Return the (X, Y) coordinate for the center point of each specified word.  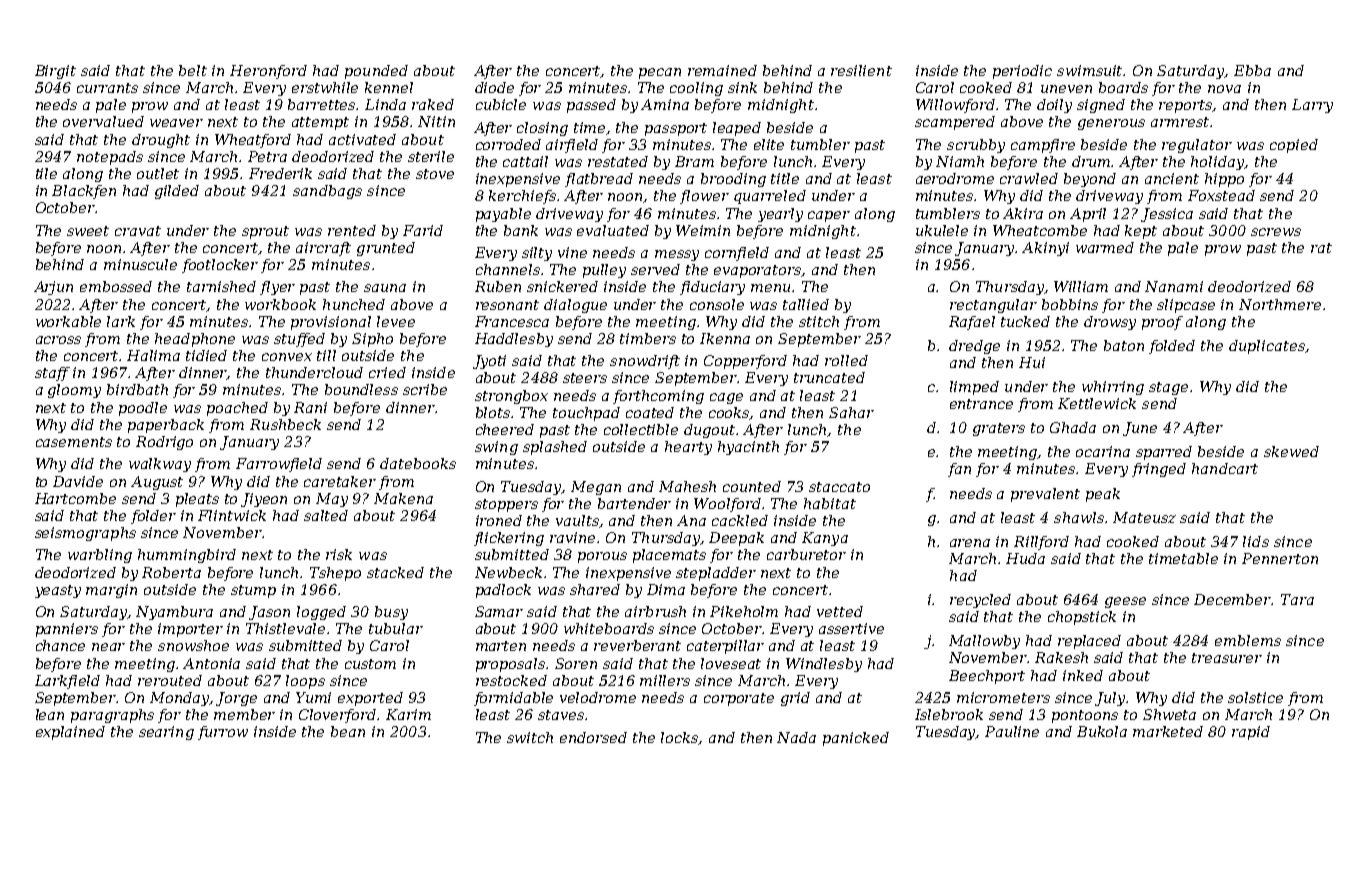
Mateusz (1144, 517)
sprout (265, 232)
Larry (1312, 106)
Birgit (55, 72)
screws (1276, 232)
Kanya (825, 539)
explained (70, 733)
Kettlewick (1097, 403)
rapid (1251, 733)
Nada (796, 737)
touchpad (586, 414)
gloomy (74, 391)
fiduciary (712, 288)
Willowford (955, 106)
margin (111, 591)
